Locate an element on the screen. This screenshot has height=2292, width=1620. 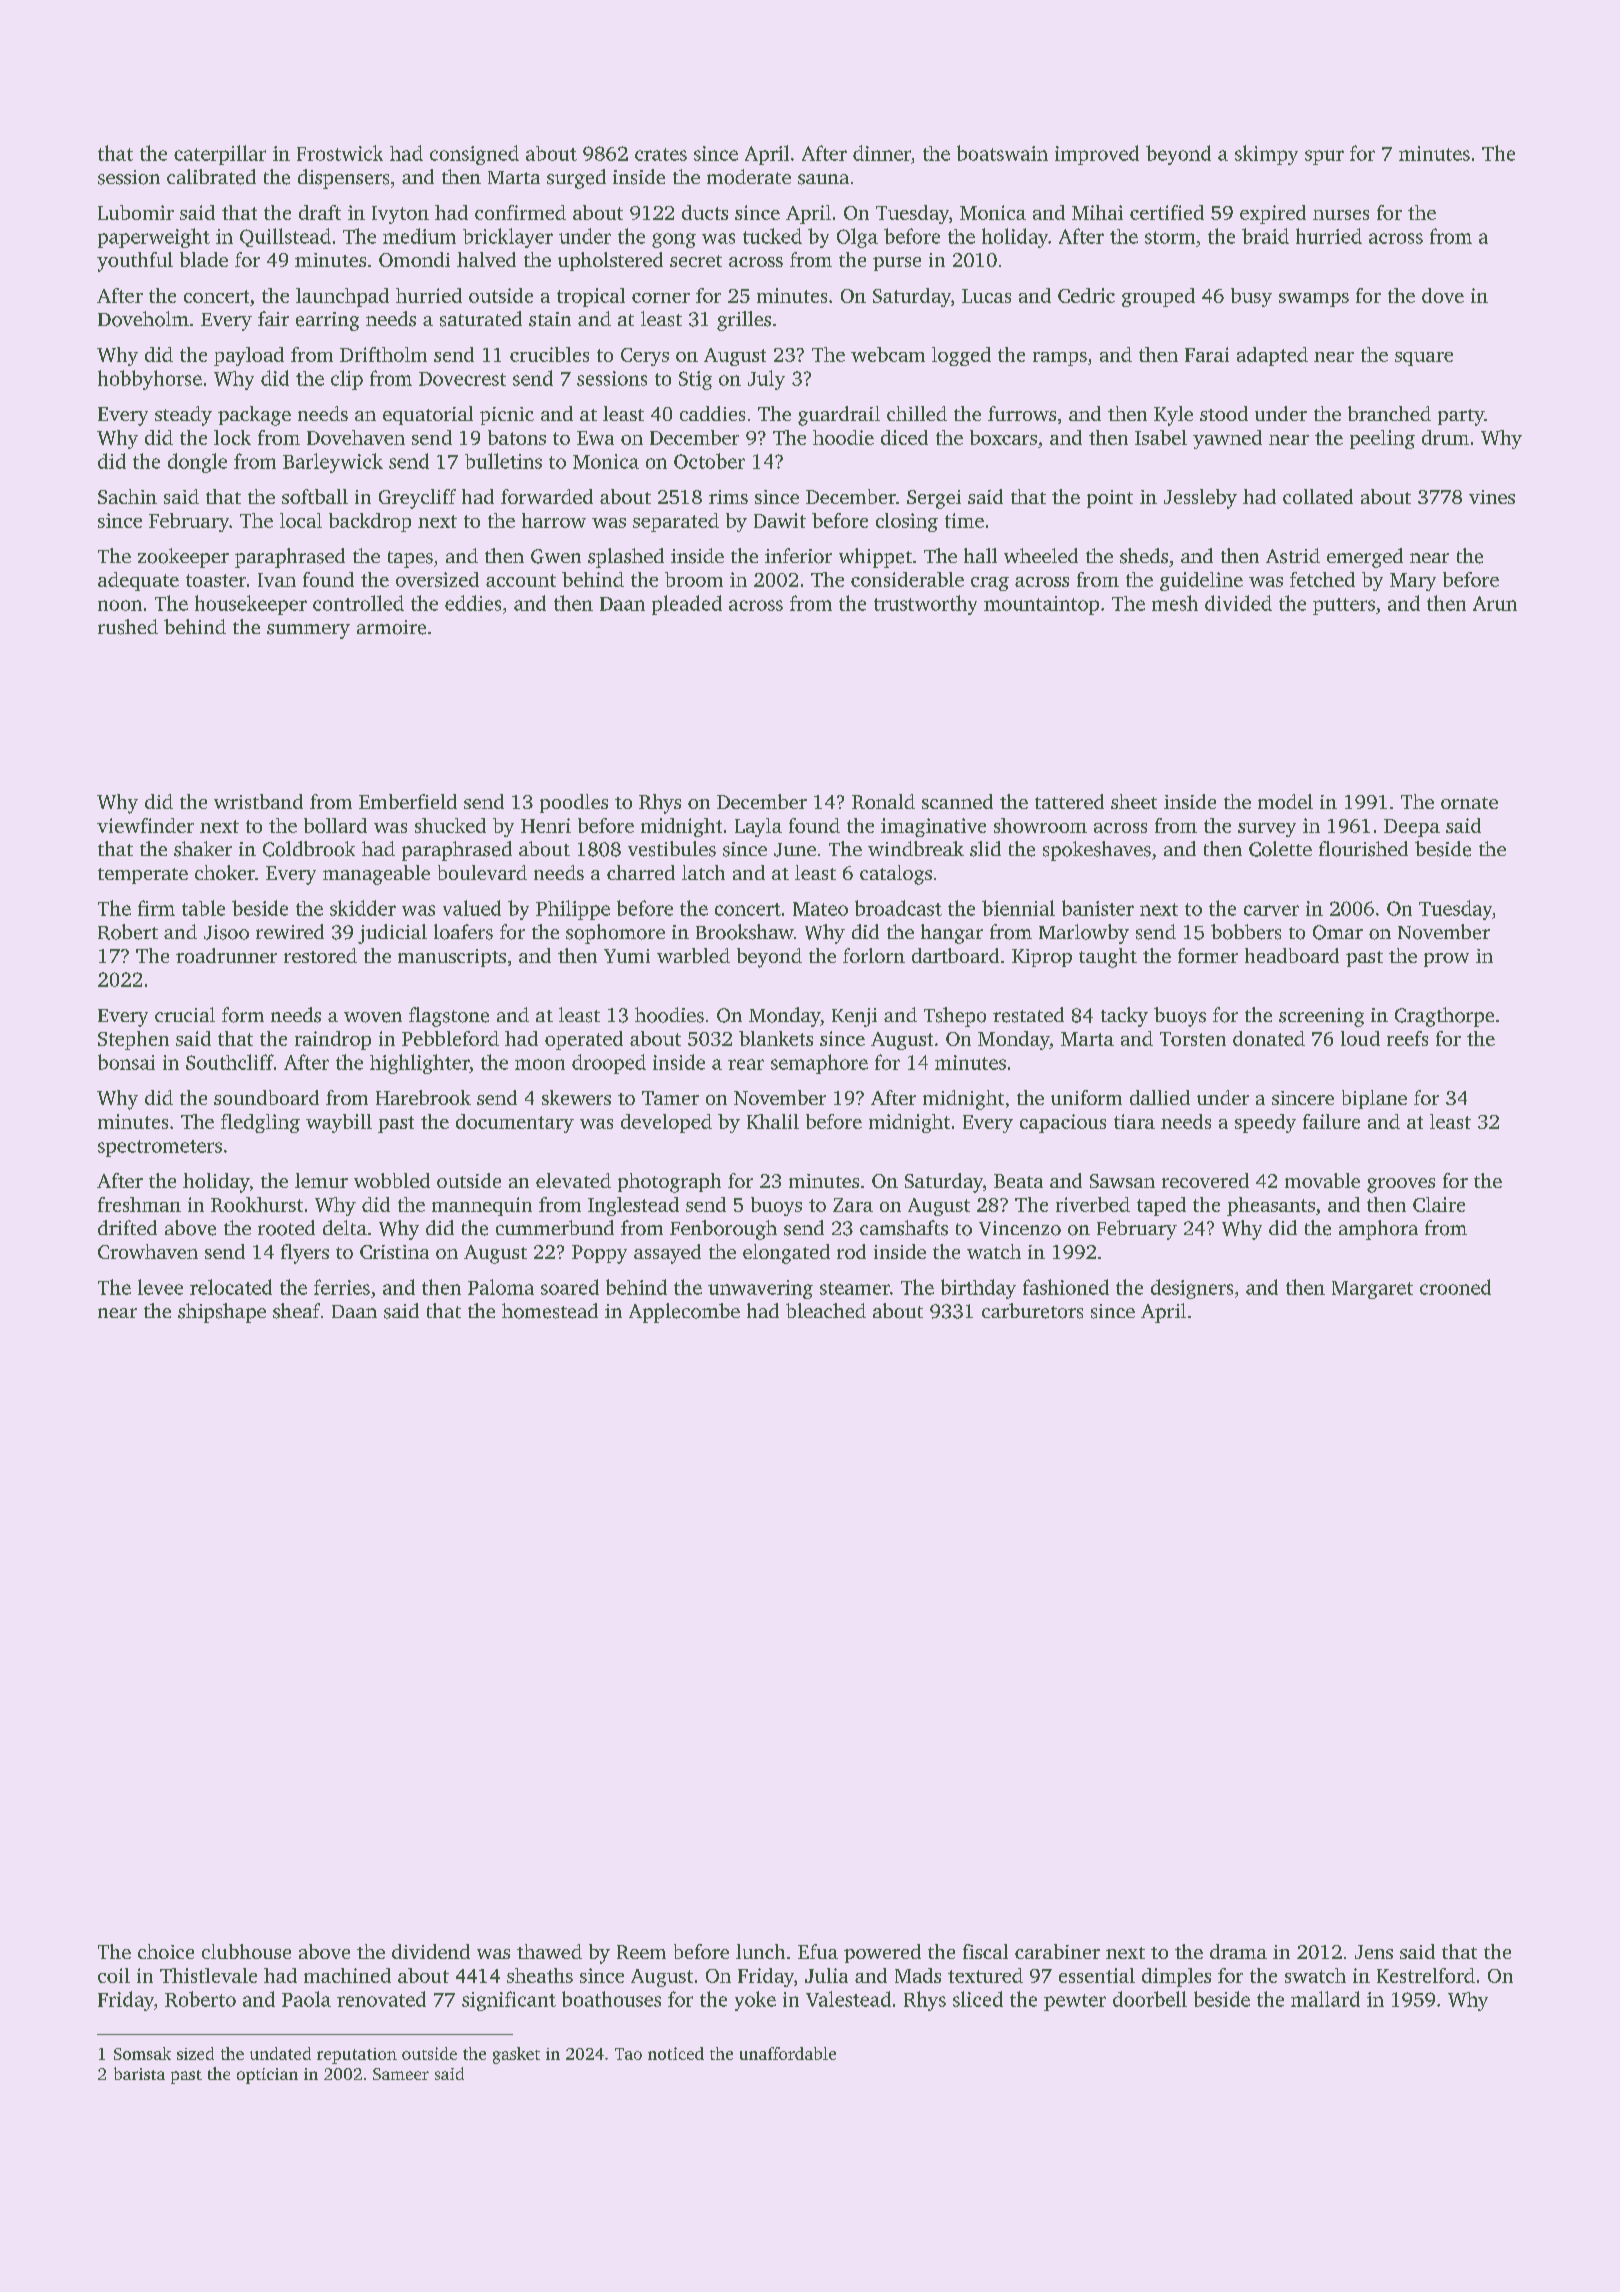
dividend is located at coordinates (431, 1951).
